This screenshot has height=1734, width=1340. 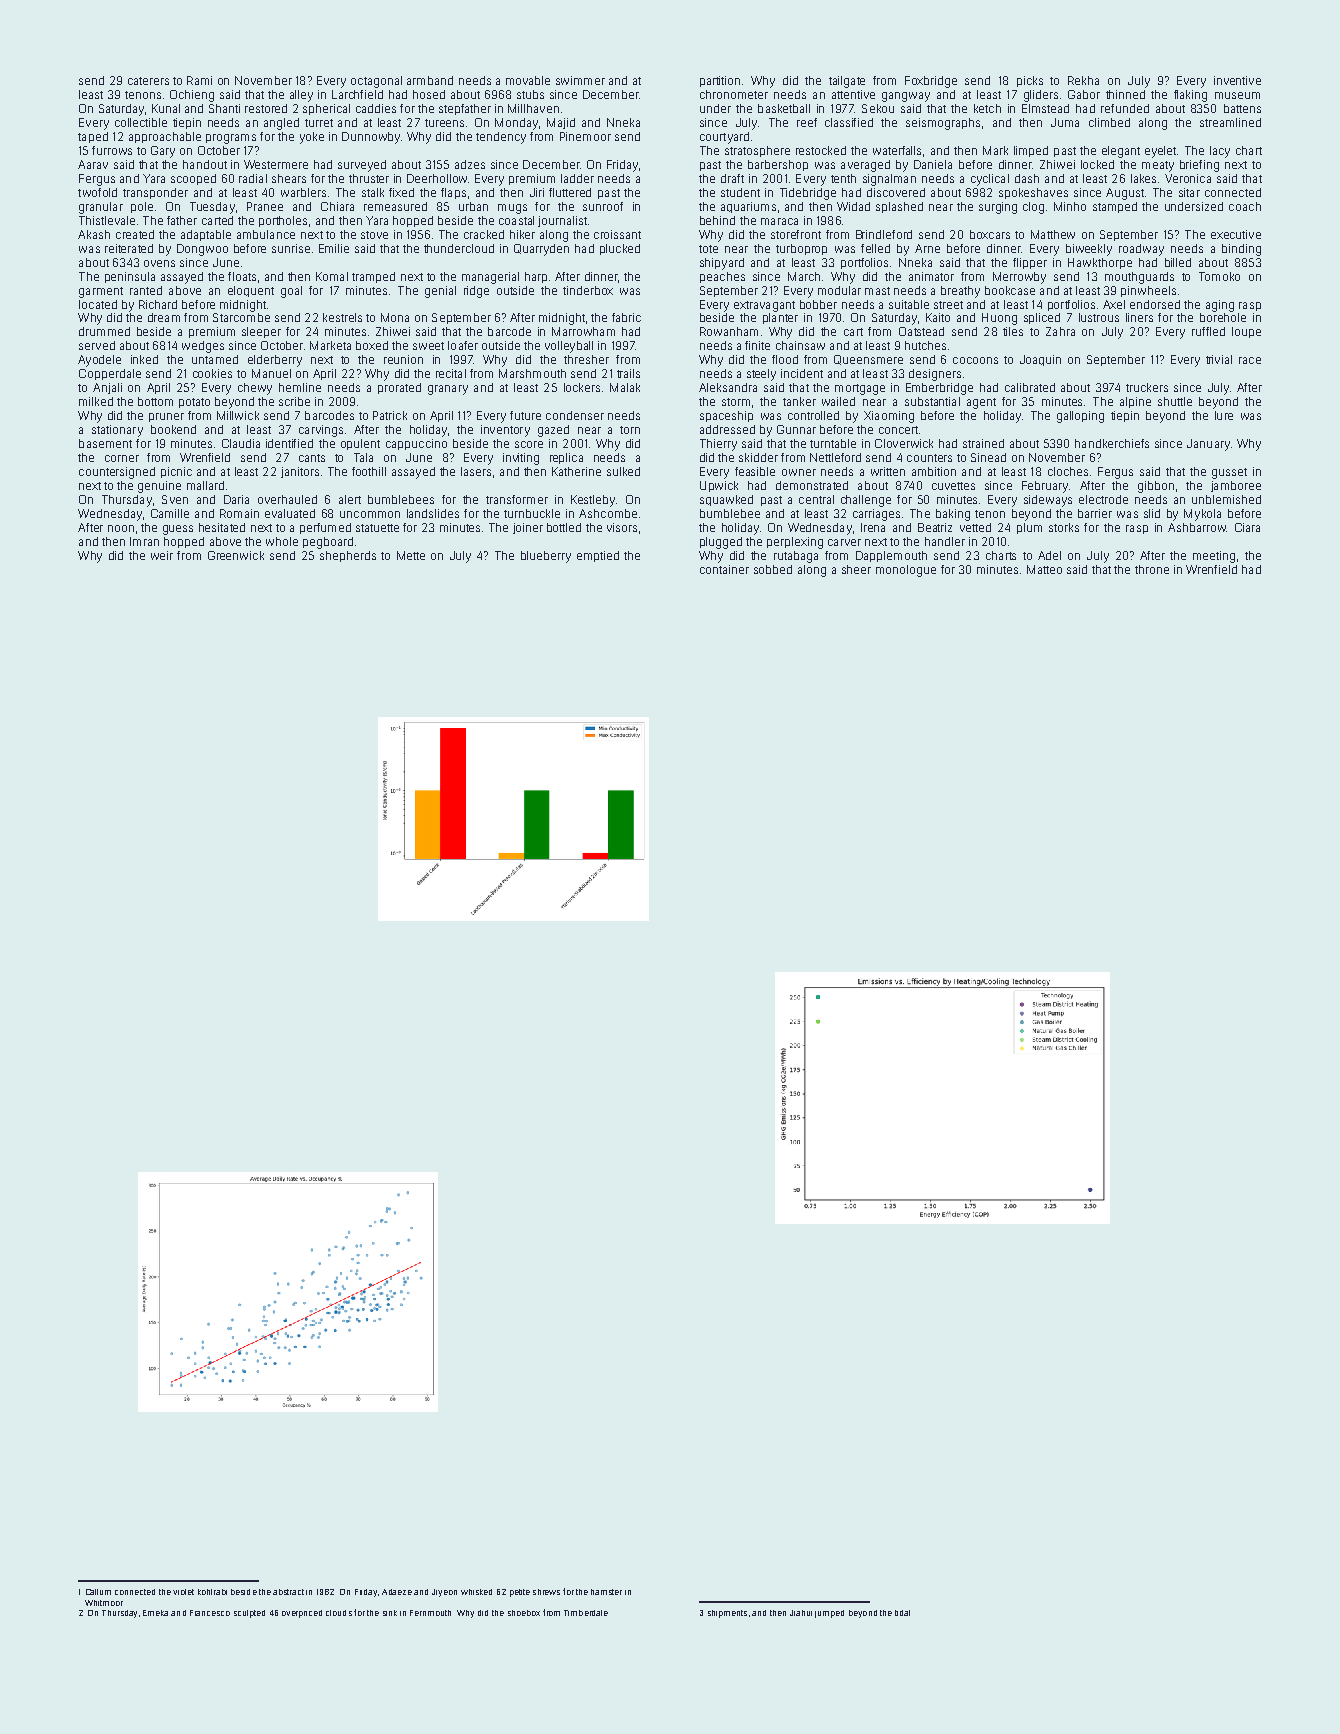 I want to click on Callum, so click(x=98, y=1592).
